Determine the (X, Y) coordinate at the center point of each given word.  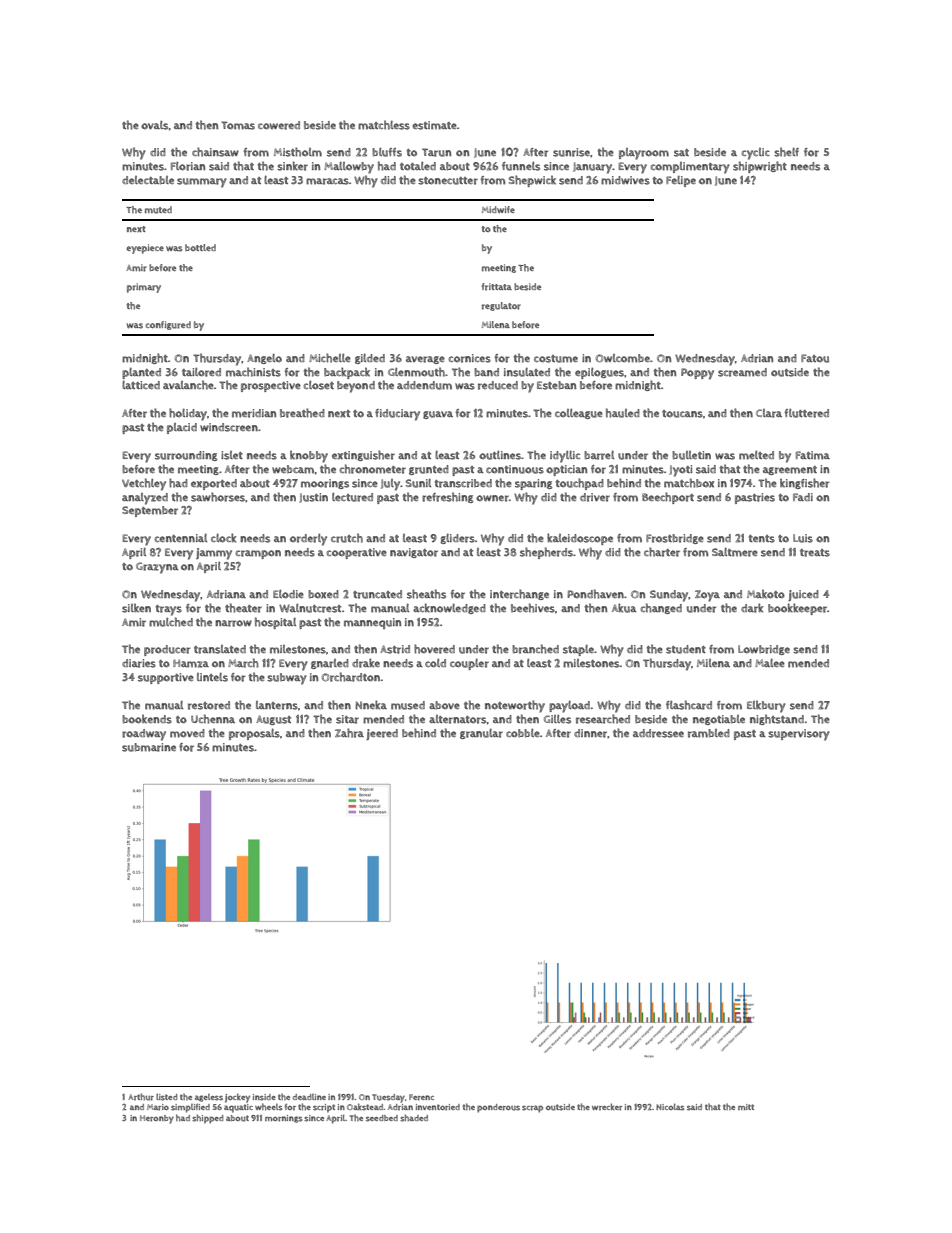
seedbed (382, 1118)
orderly (308, 540)
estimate (434, 125)
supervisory (799, 735)
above (444, 705)
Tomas (238, 125)
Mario (158, 1107)
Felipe (681, 181)
